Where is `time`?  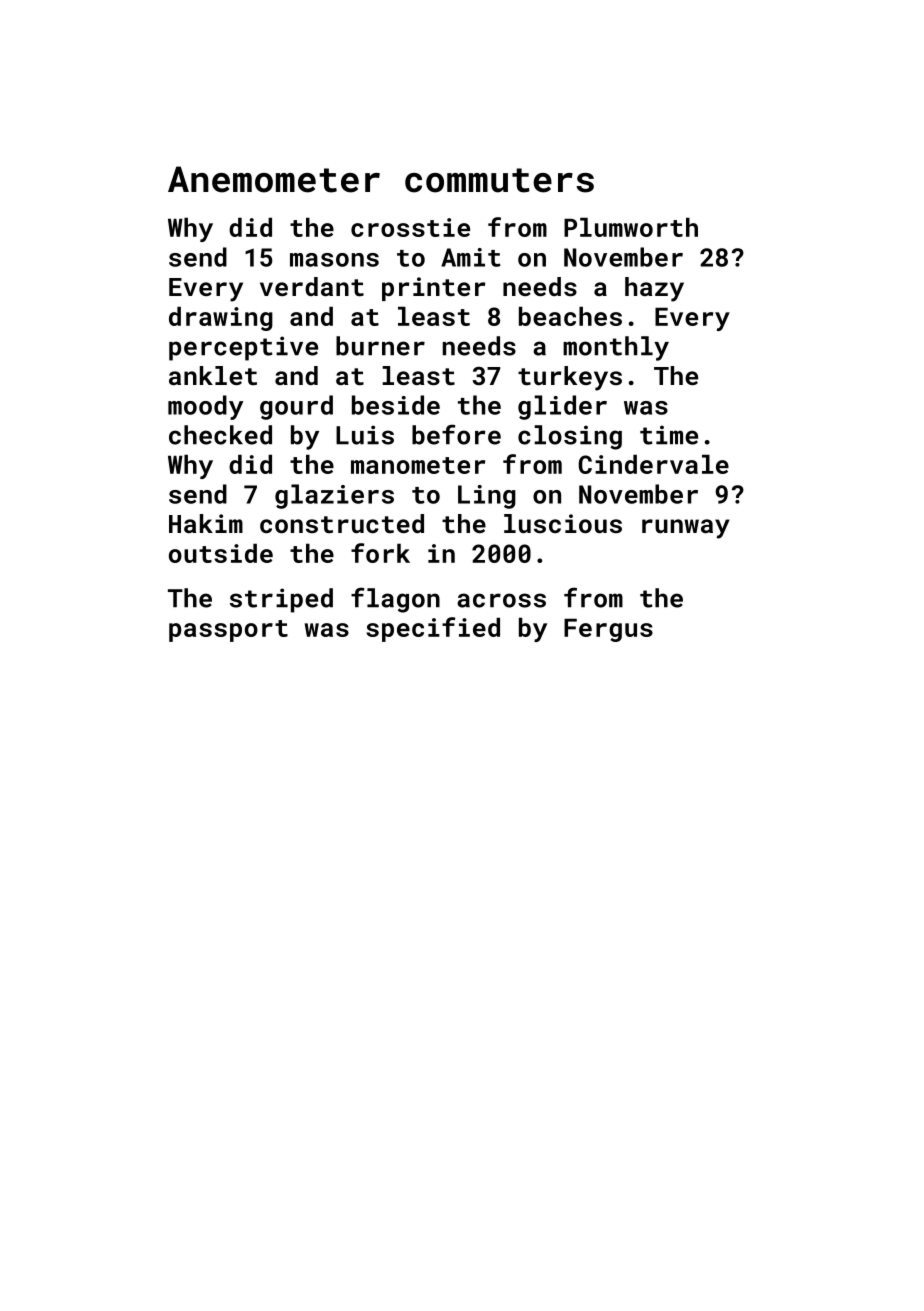 time is located at coordinates (669, 435).
